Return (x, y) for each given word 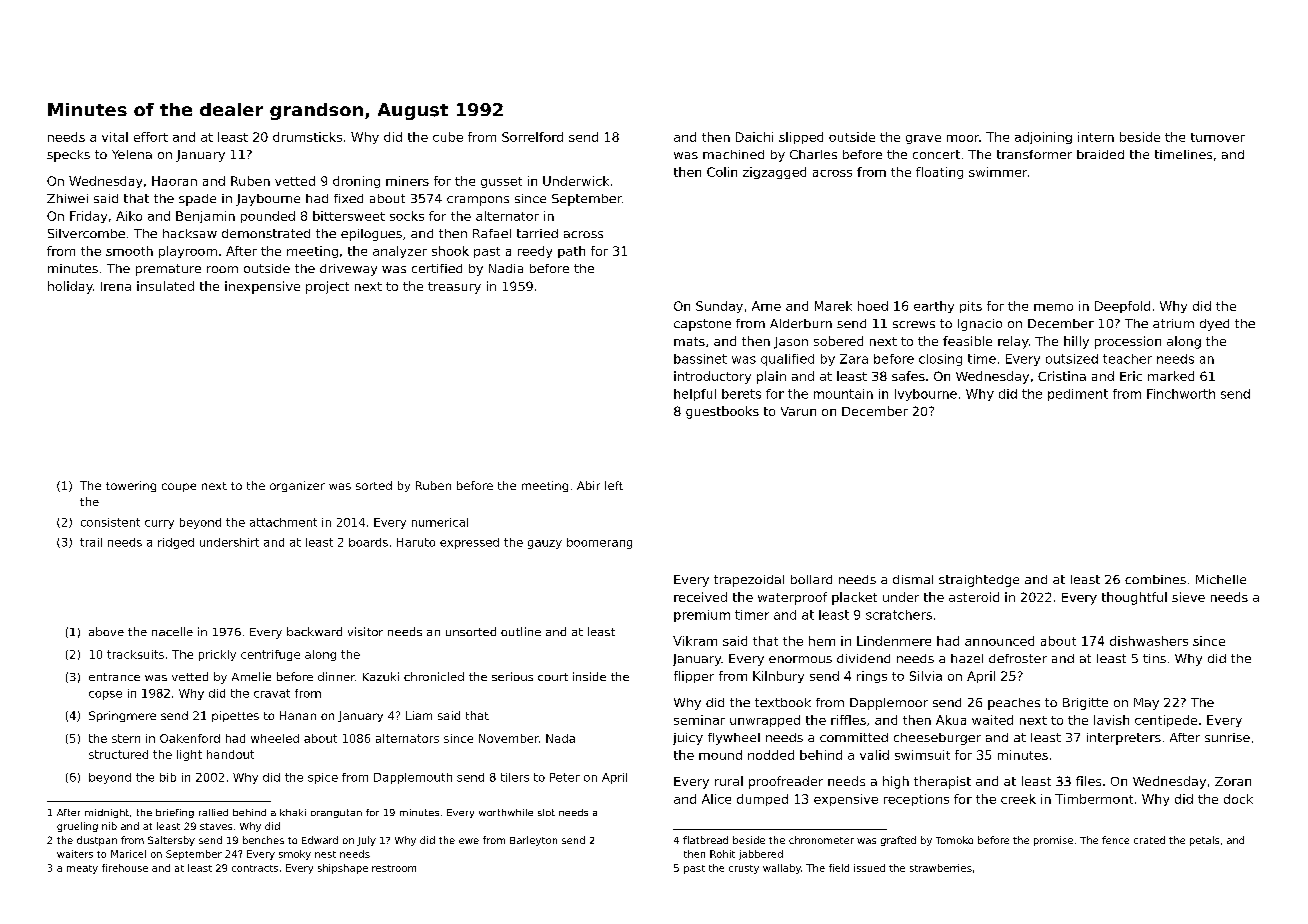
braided (1100, 154)
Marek (833, 306)
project (327, 287)
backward (314, 631)
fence (1115, 840)
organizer (297, 486)
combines (1155, 579)
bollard (811, 579)
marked (1171, 376)
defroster (1018, 658)
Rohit (722, 854)
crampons (478, 201)
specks (68, 156)
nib (109, 826)
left (614, 485)
